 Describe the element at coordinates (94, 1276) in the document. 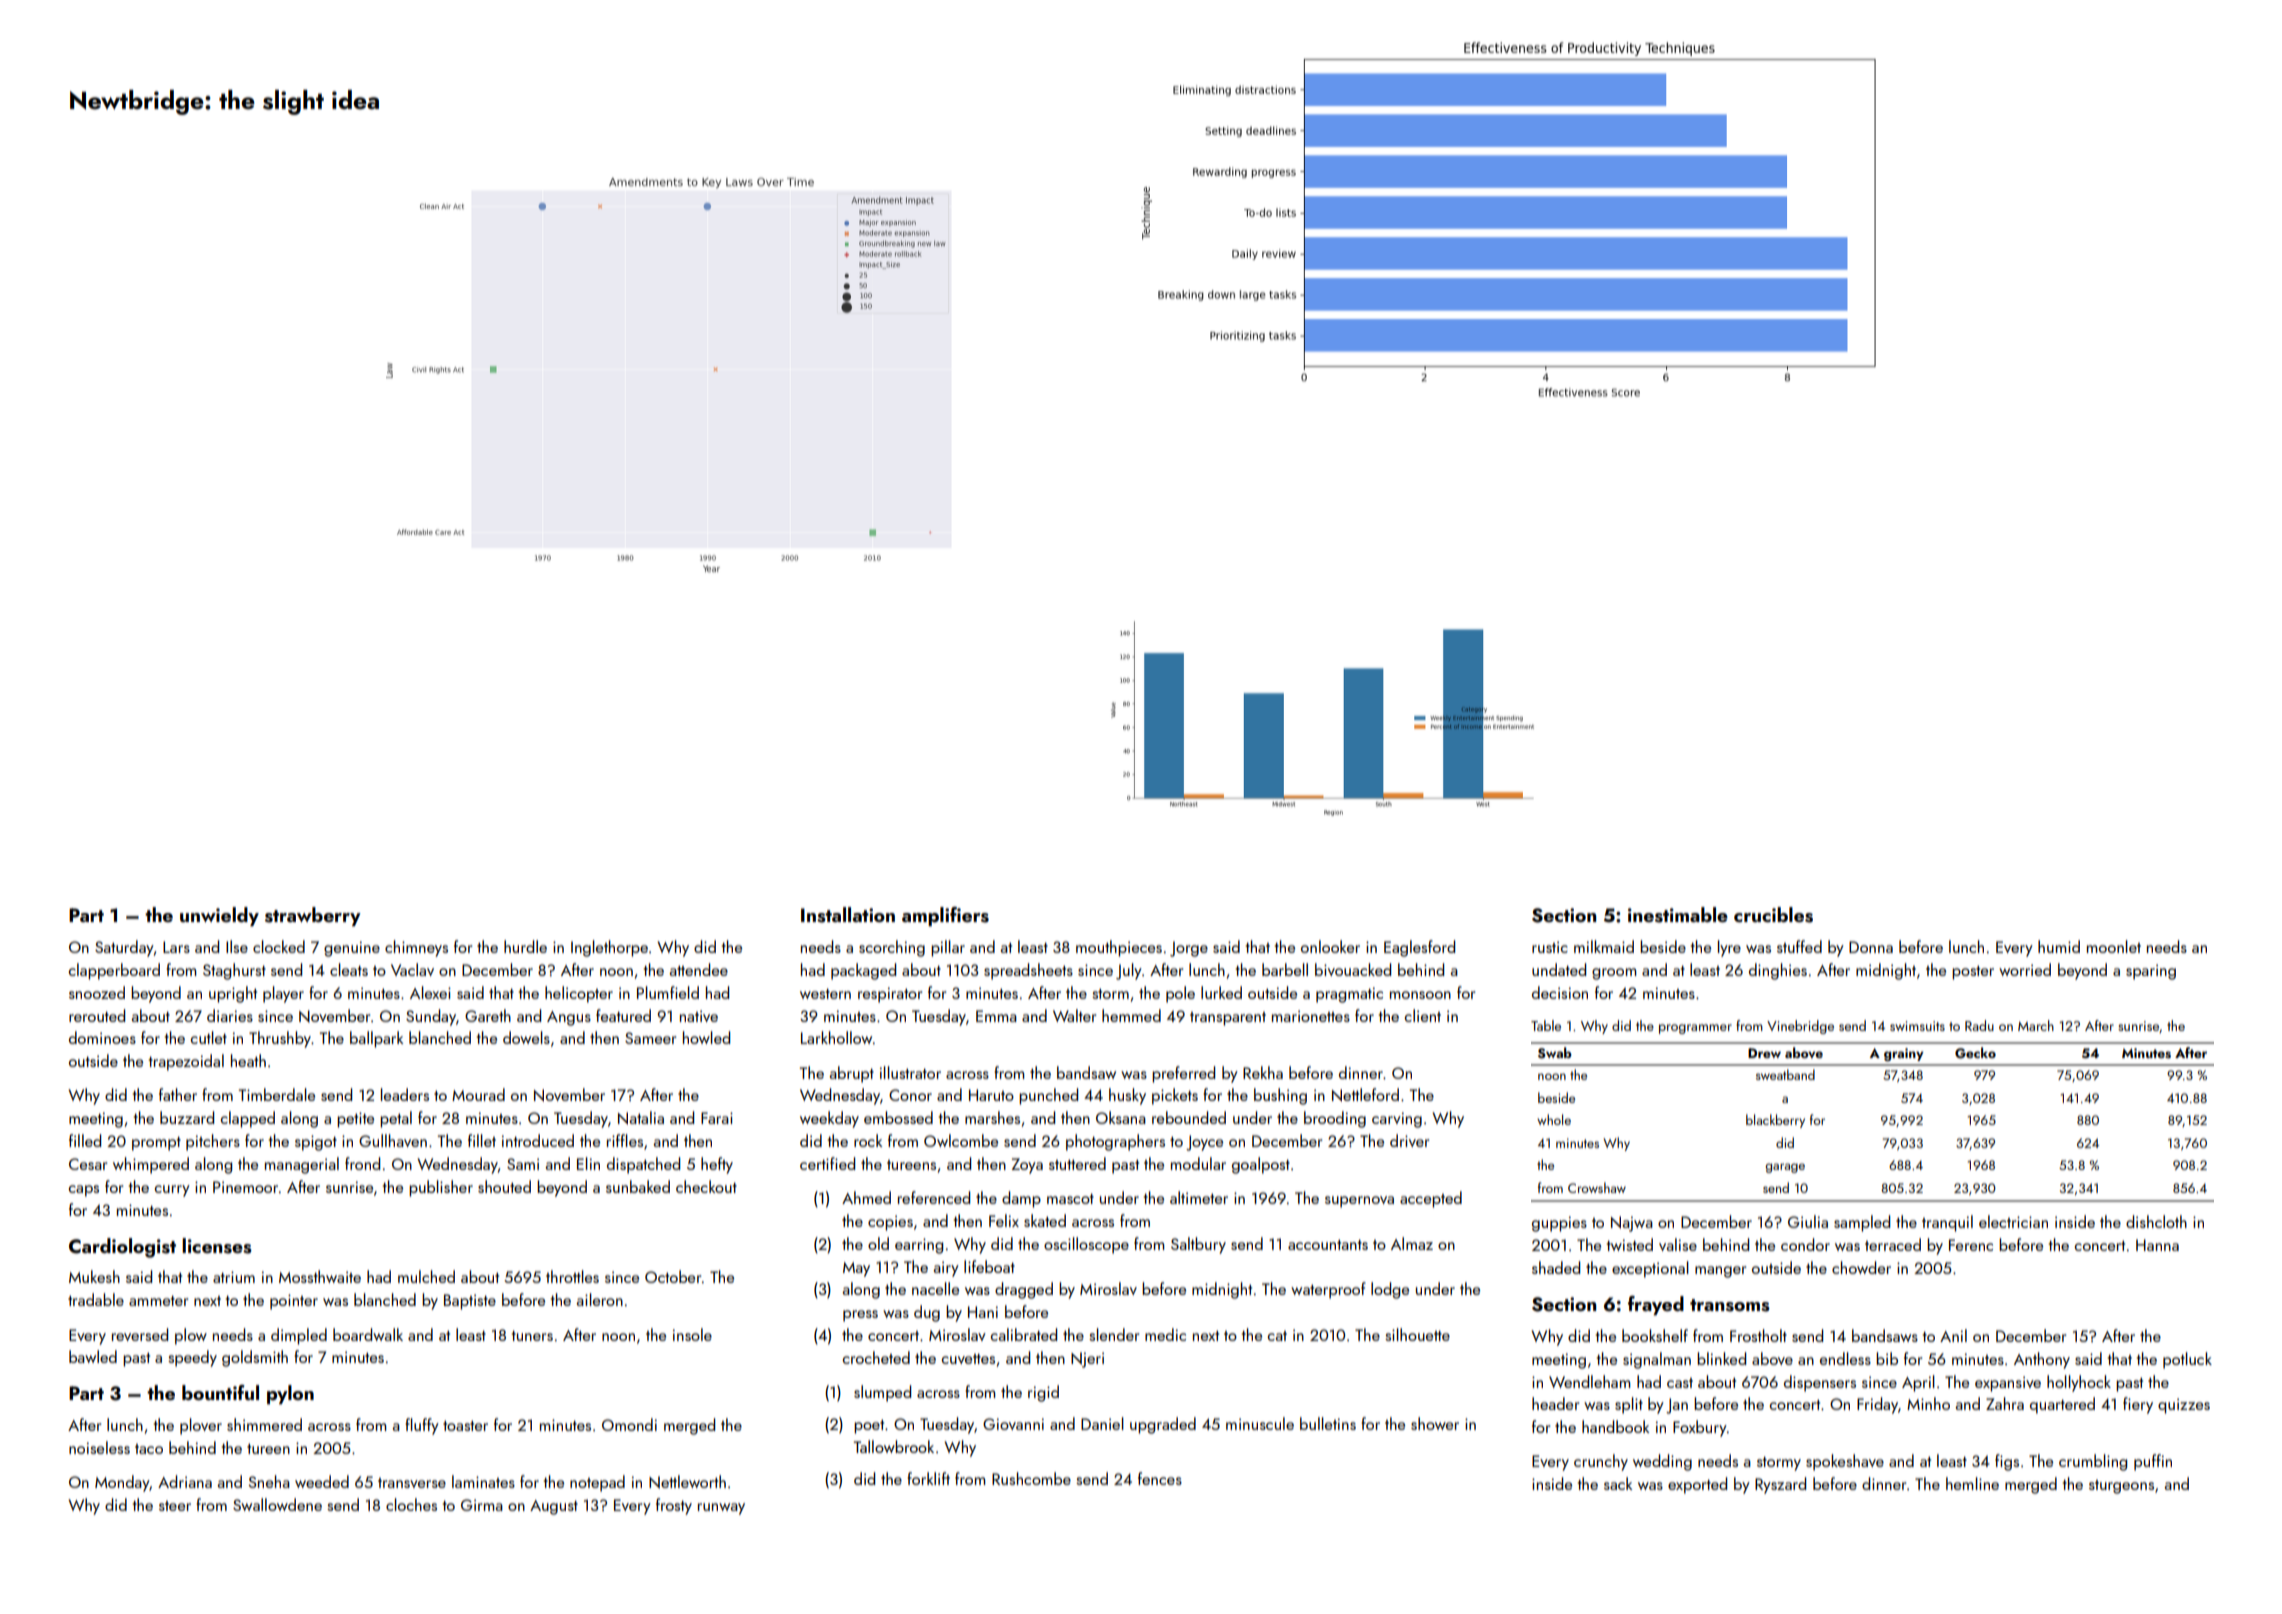

I see `Mukesh` at that location.
